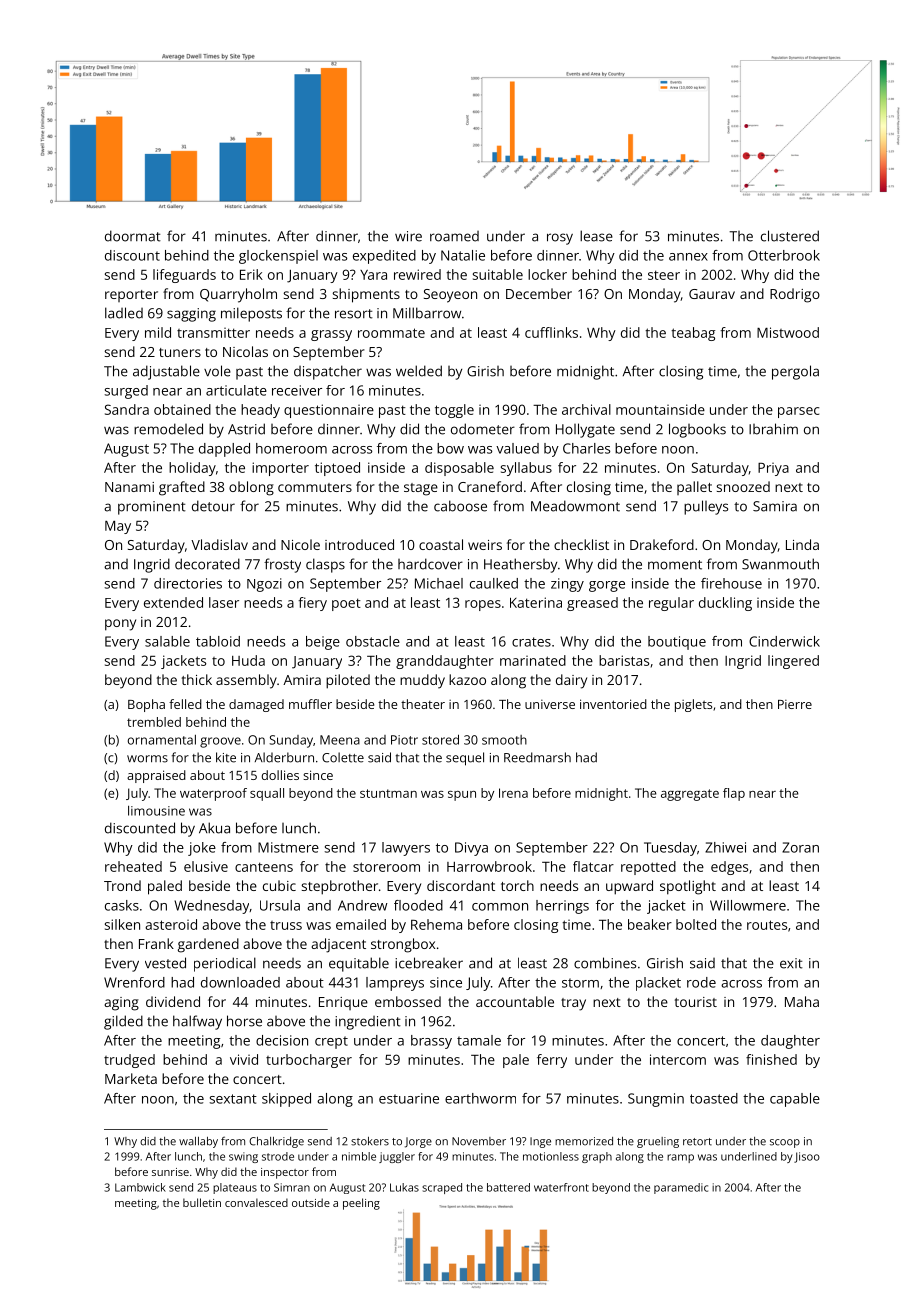 The height and width of the document is (1308, 924). What do you see at coordinates (800, 847) in the document?
I see `Zoran` at bounding box center [800, 847].
